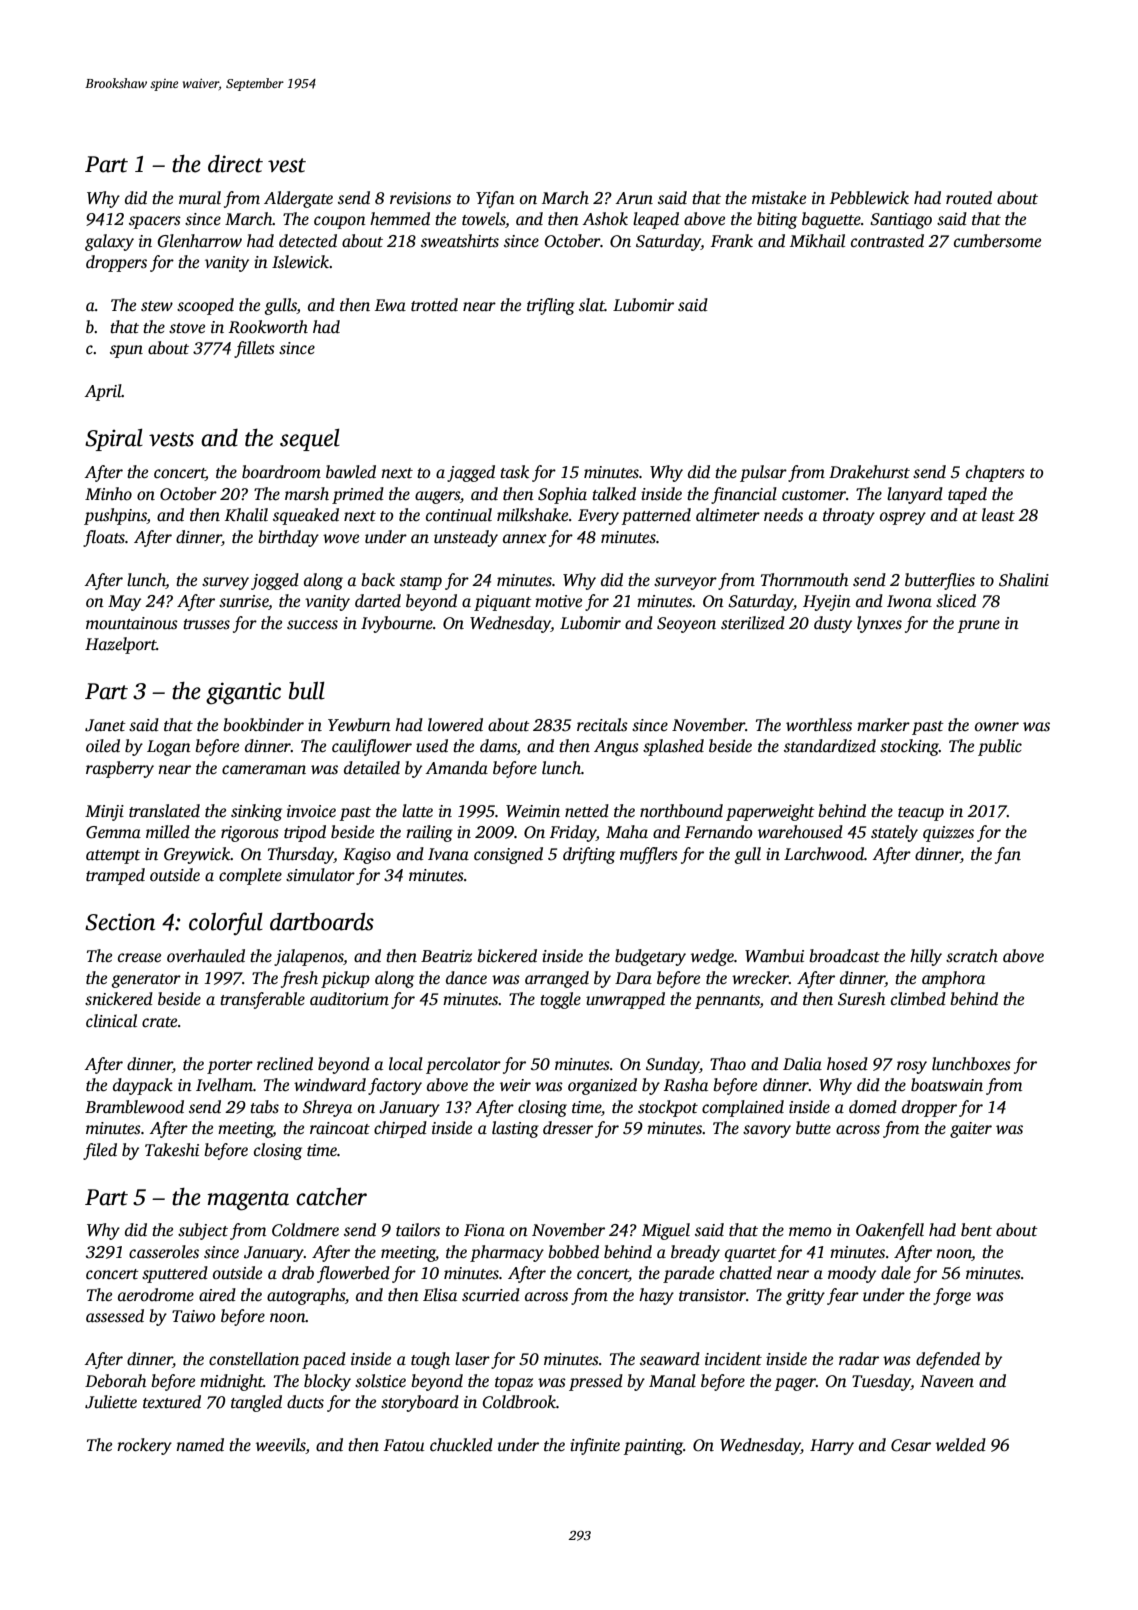  Describe the element at coordinates (103, 392) in the screenshot. I see `April` at that location.
